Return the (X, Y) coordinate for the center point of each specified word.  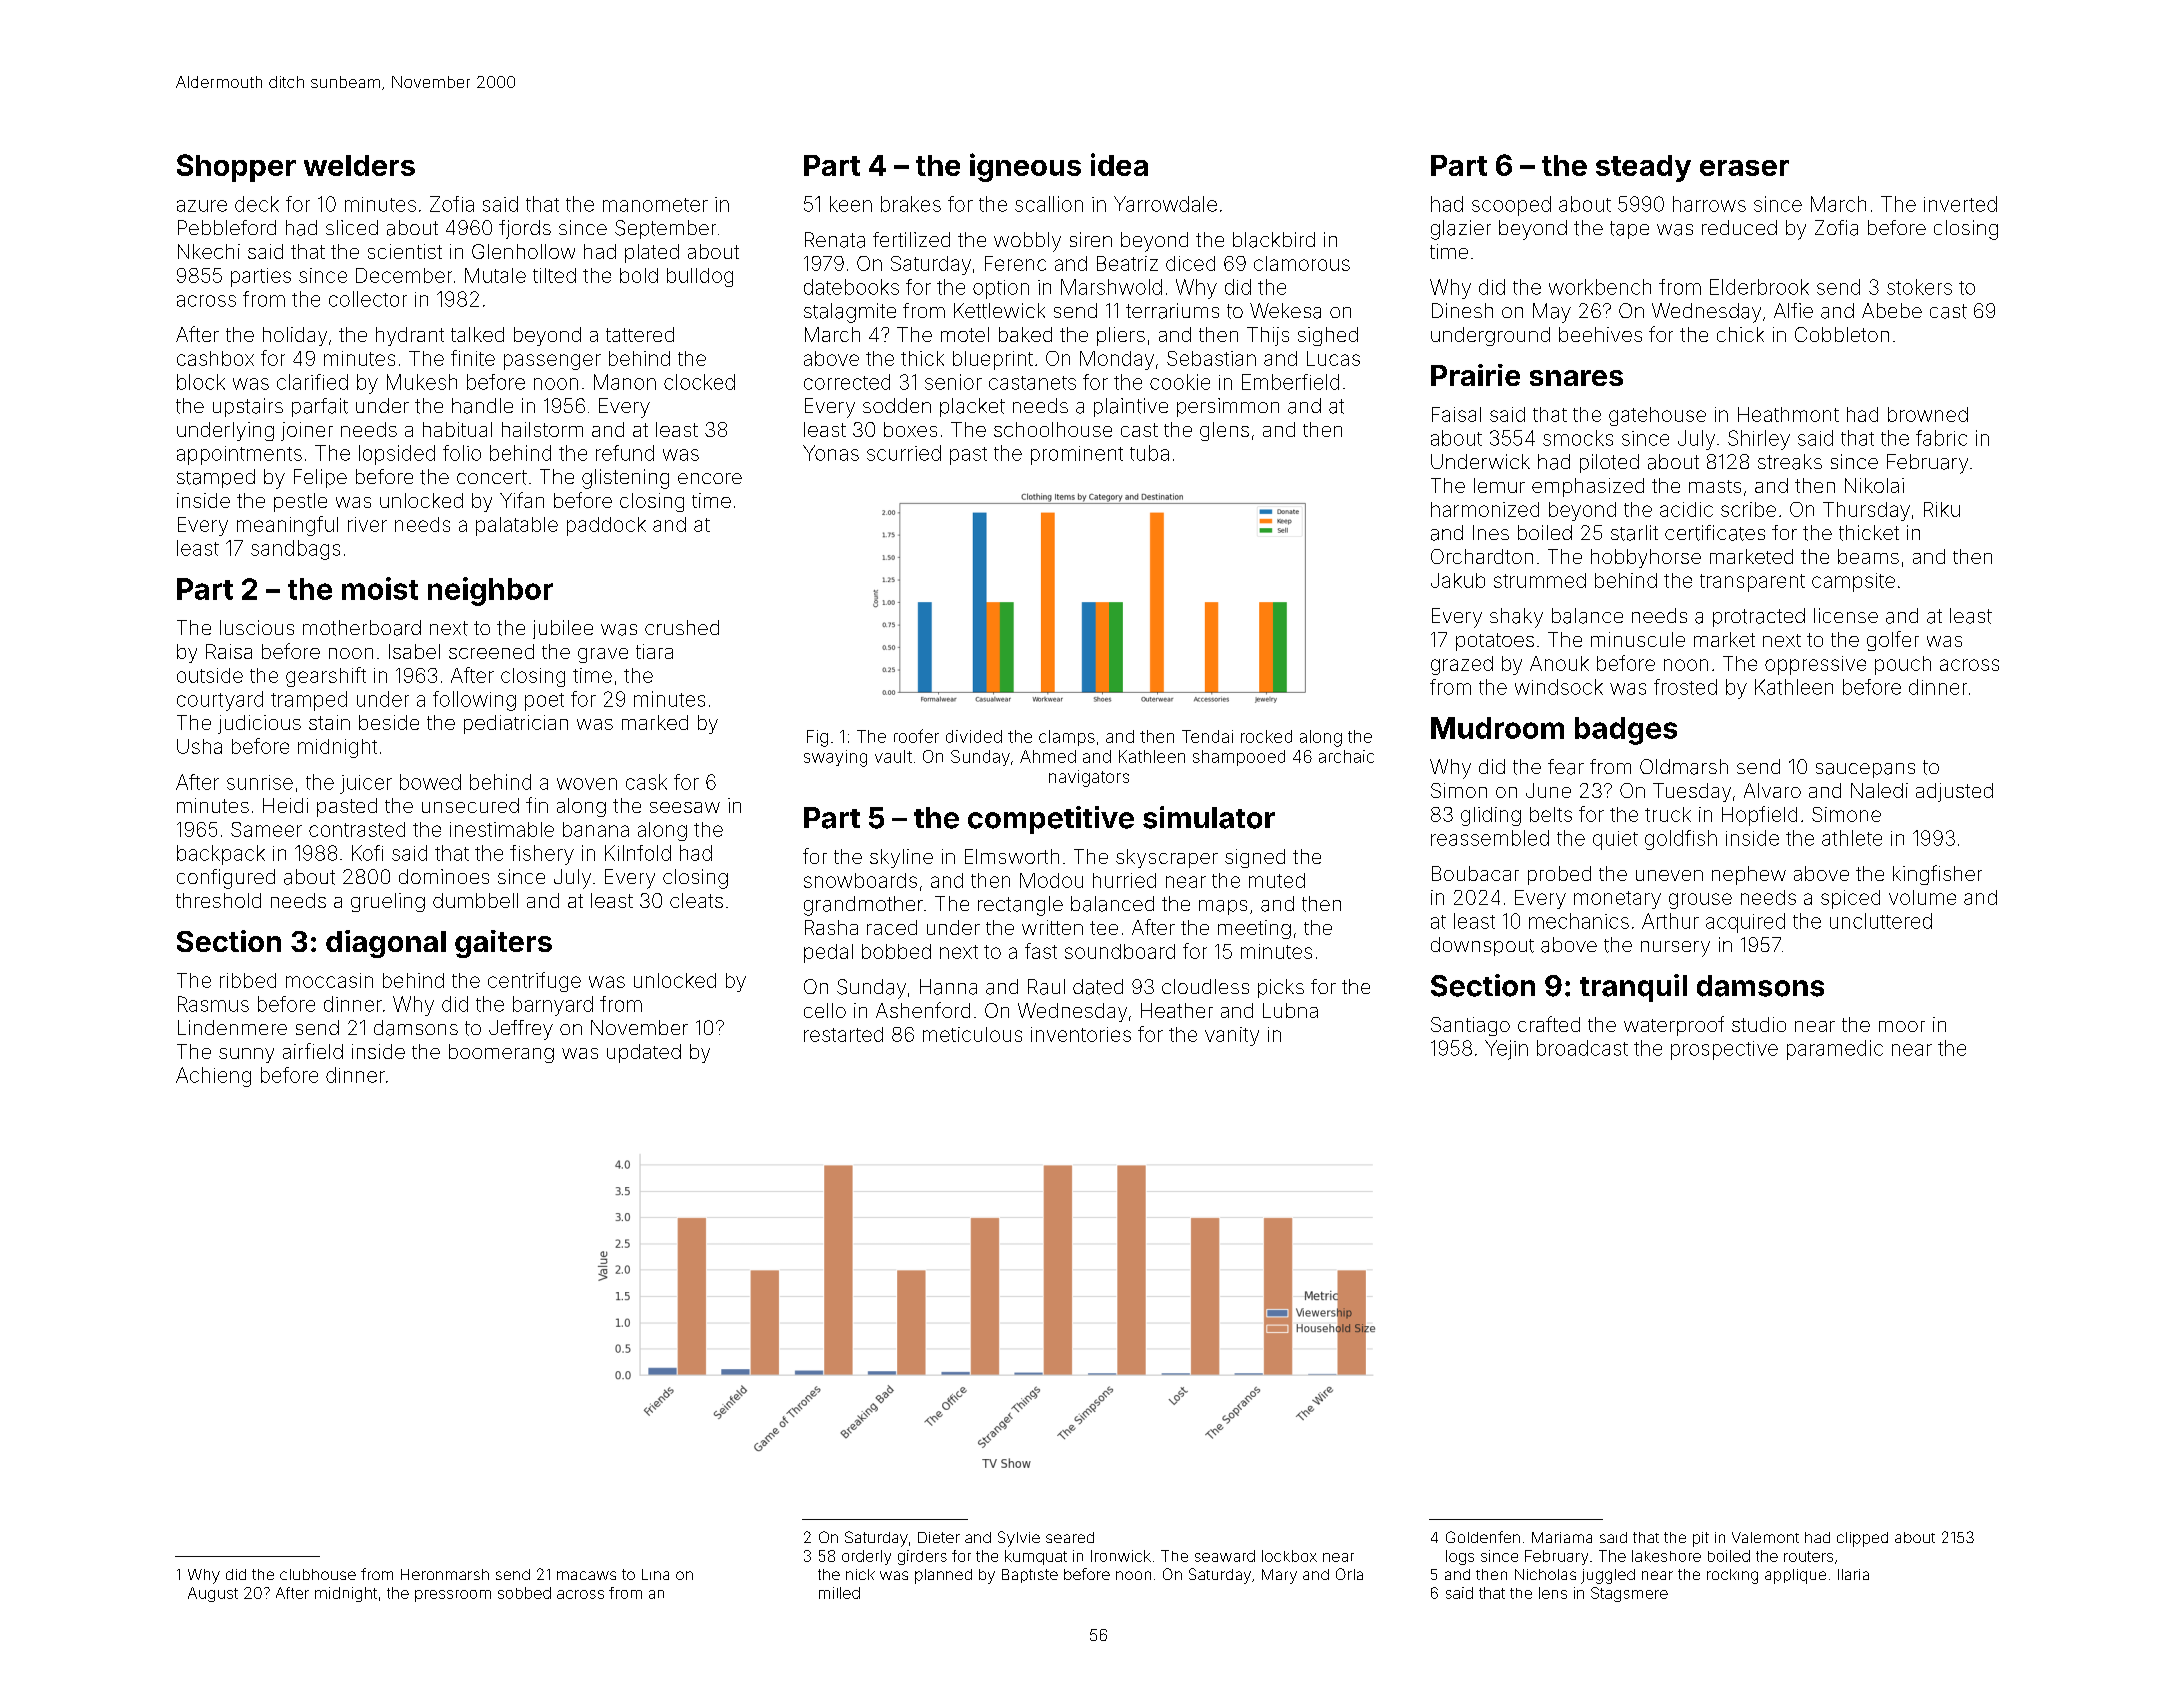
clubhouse (318, 1574)
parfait (320, 407)
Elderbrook (1759, 287)
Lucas (1333, 358)
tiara (654, 651)
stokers (1919, 287)
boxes (910, 429)
